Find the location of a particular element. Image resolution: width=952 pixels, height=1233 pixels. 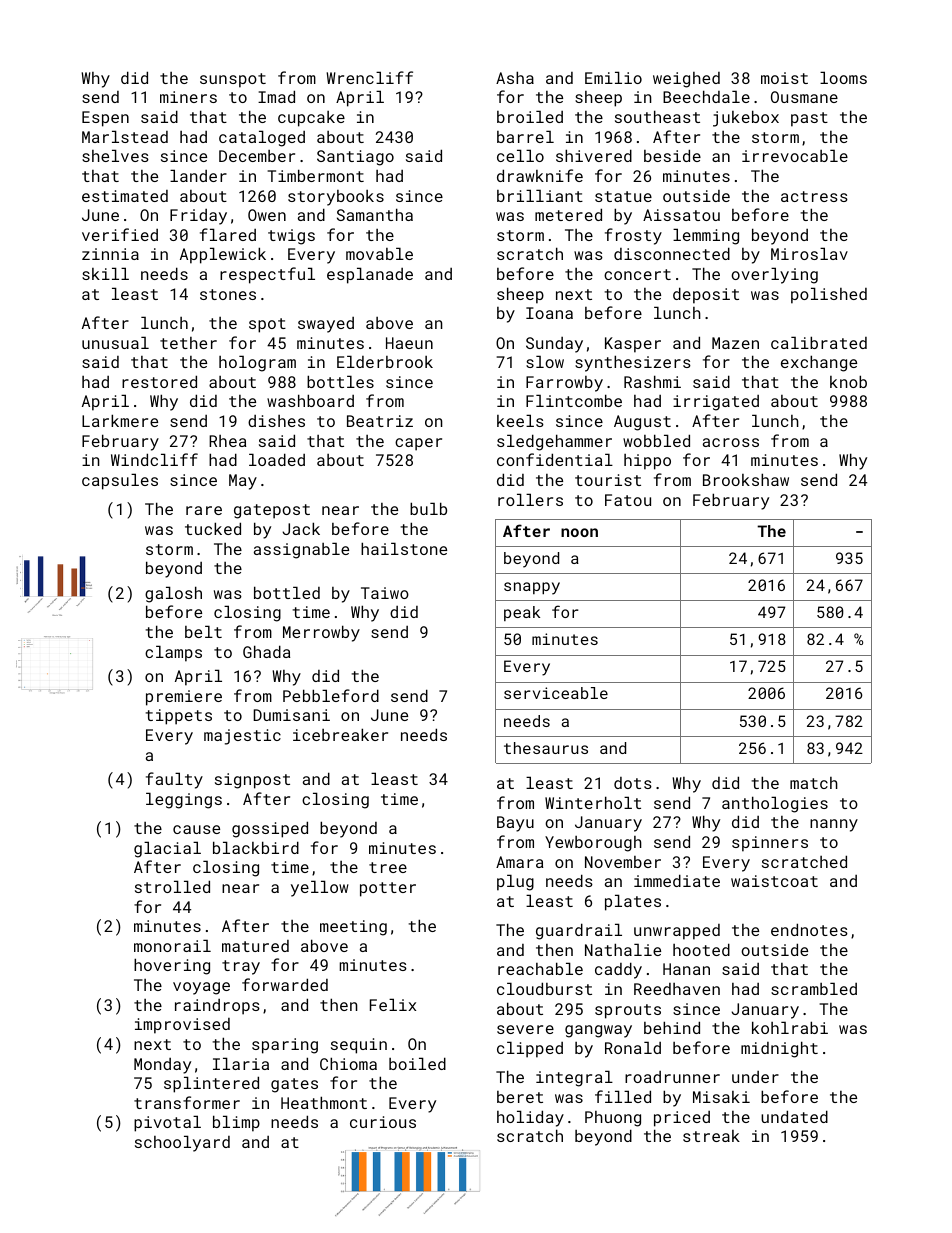

icebreaker is located at coordinates (340, 734).
